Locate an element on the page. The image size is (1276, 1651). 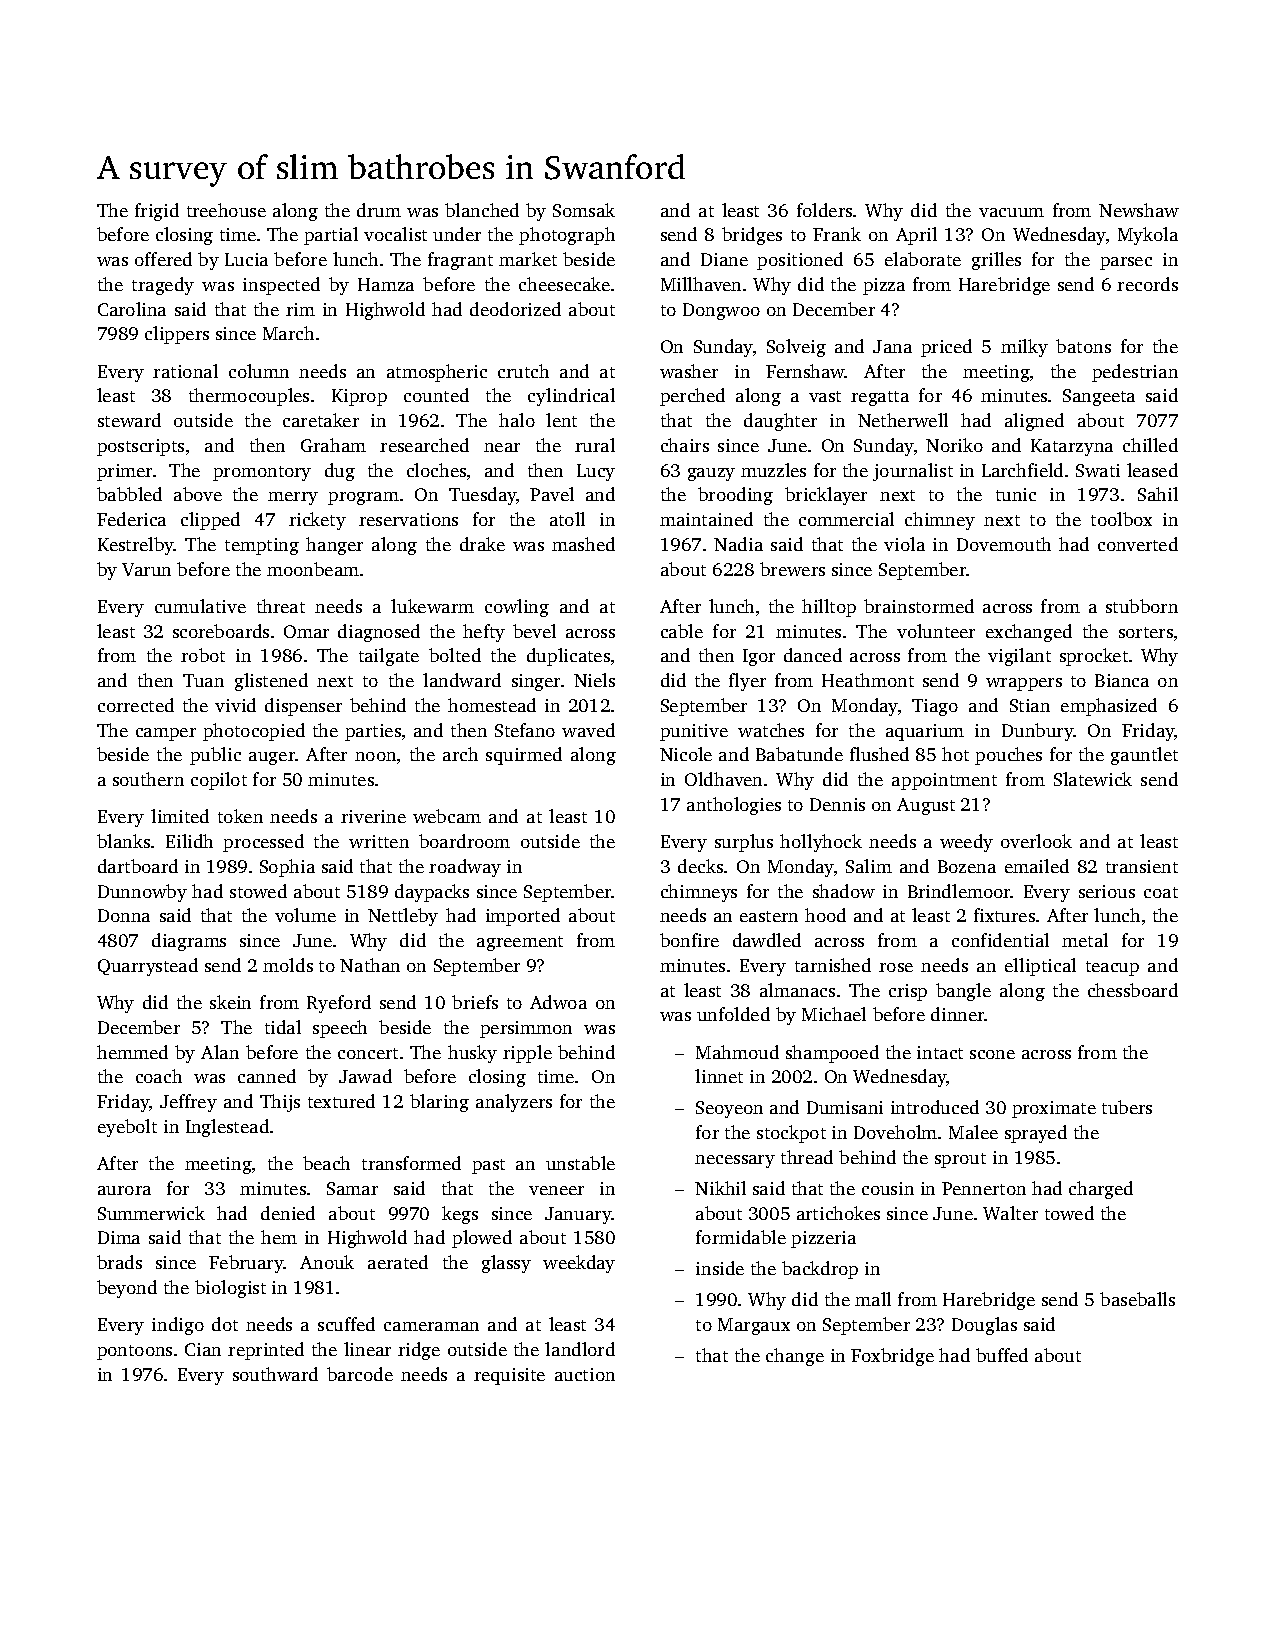
hanger is located at coordinates (334, 546).
